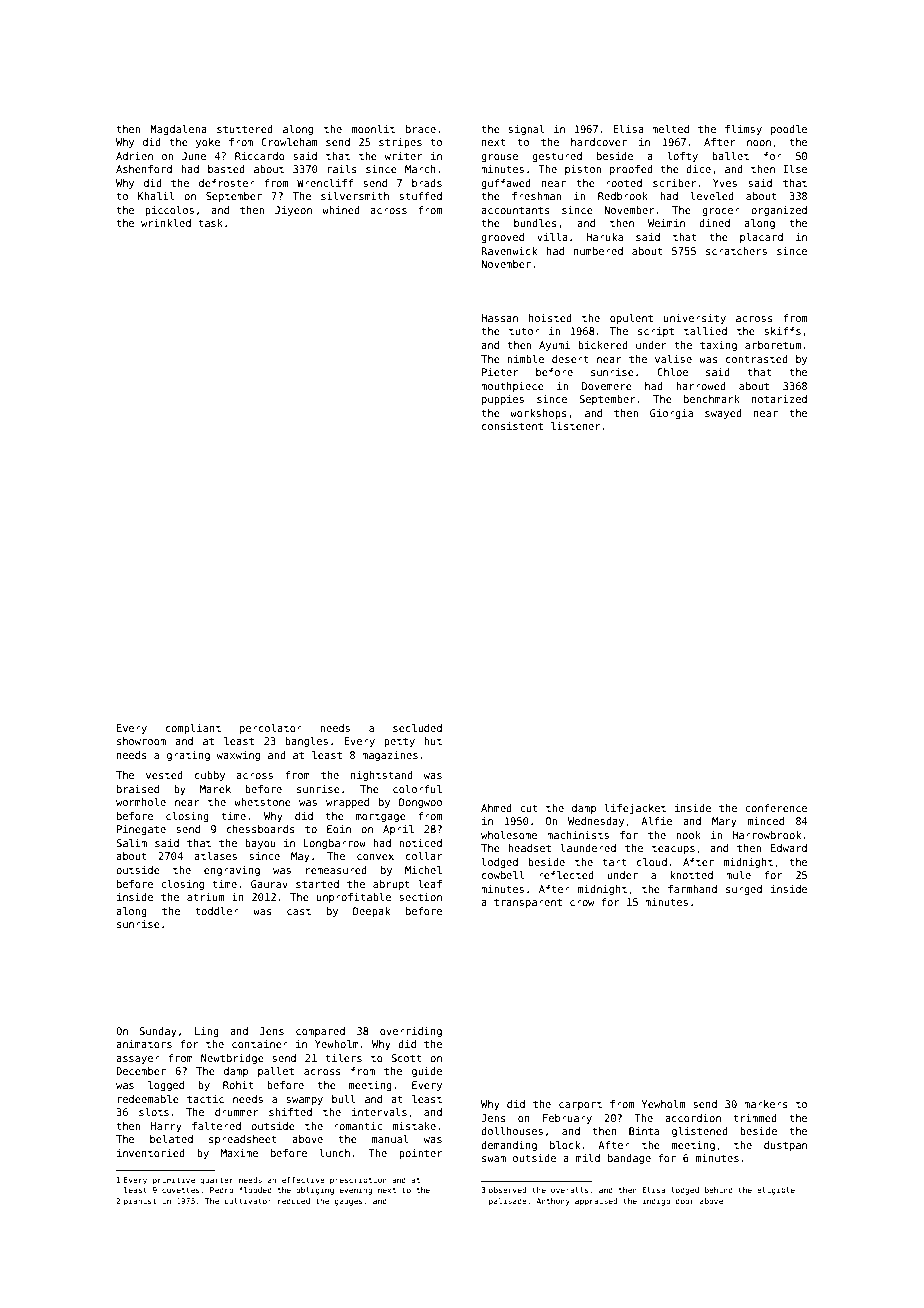 This image has height=1308, width=924. What do you see at coordinates (290, 1112) in the image?
I see `shifted` at bounding box center [290, 1112].
